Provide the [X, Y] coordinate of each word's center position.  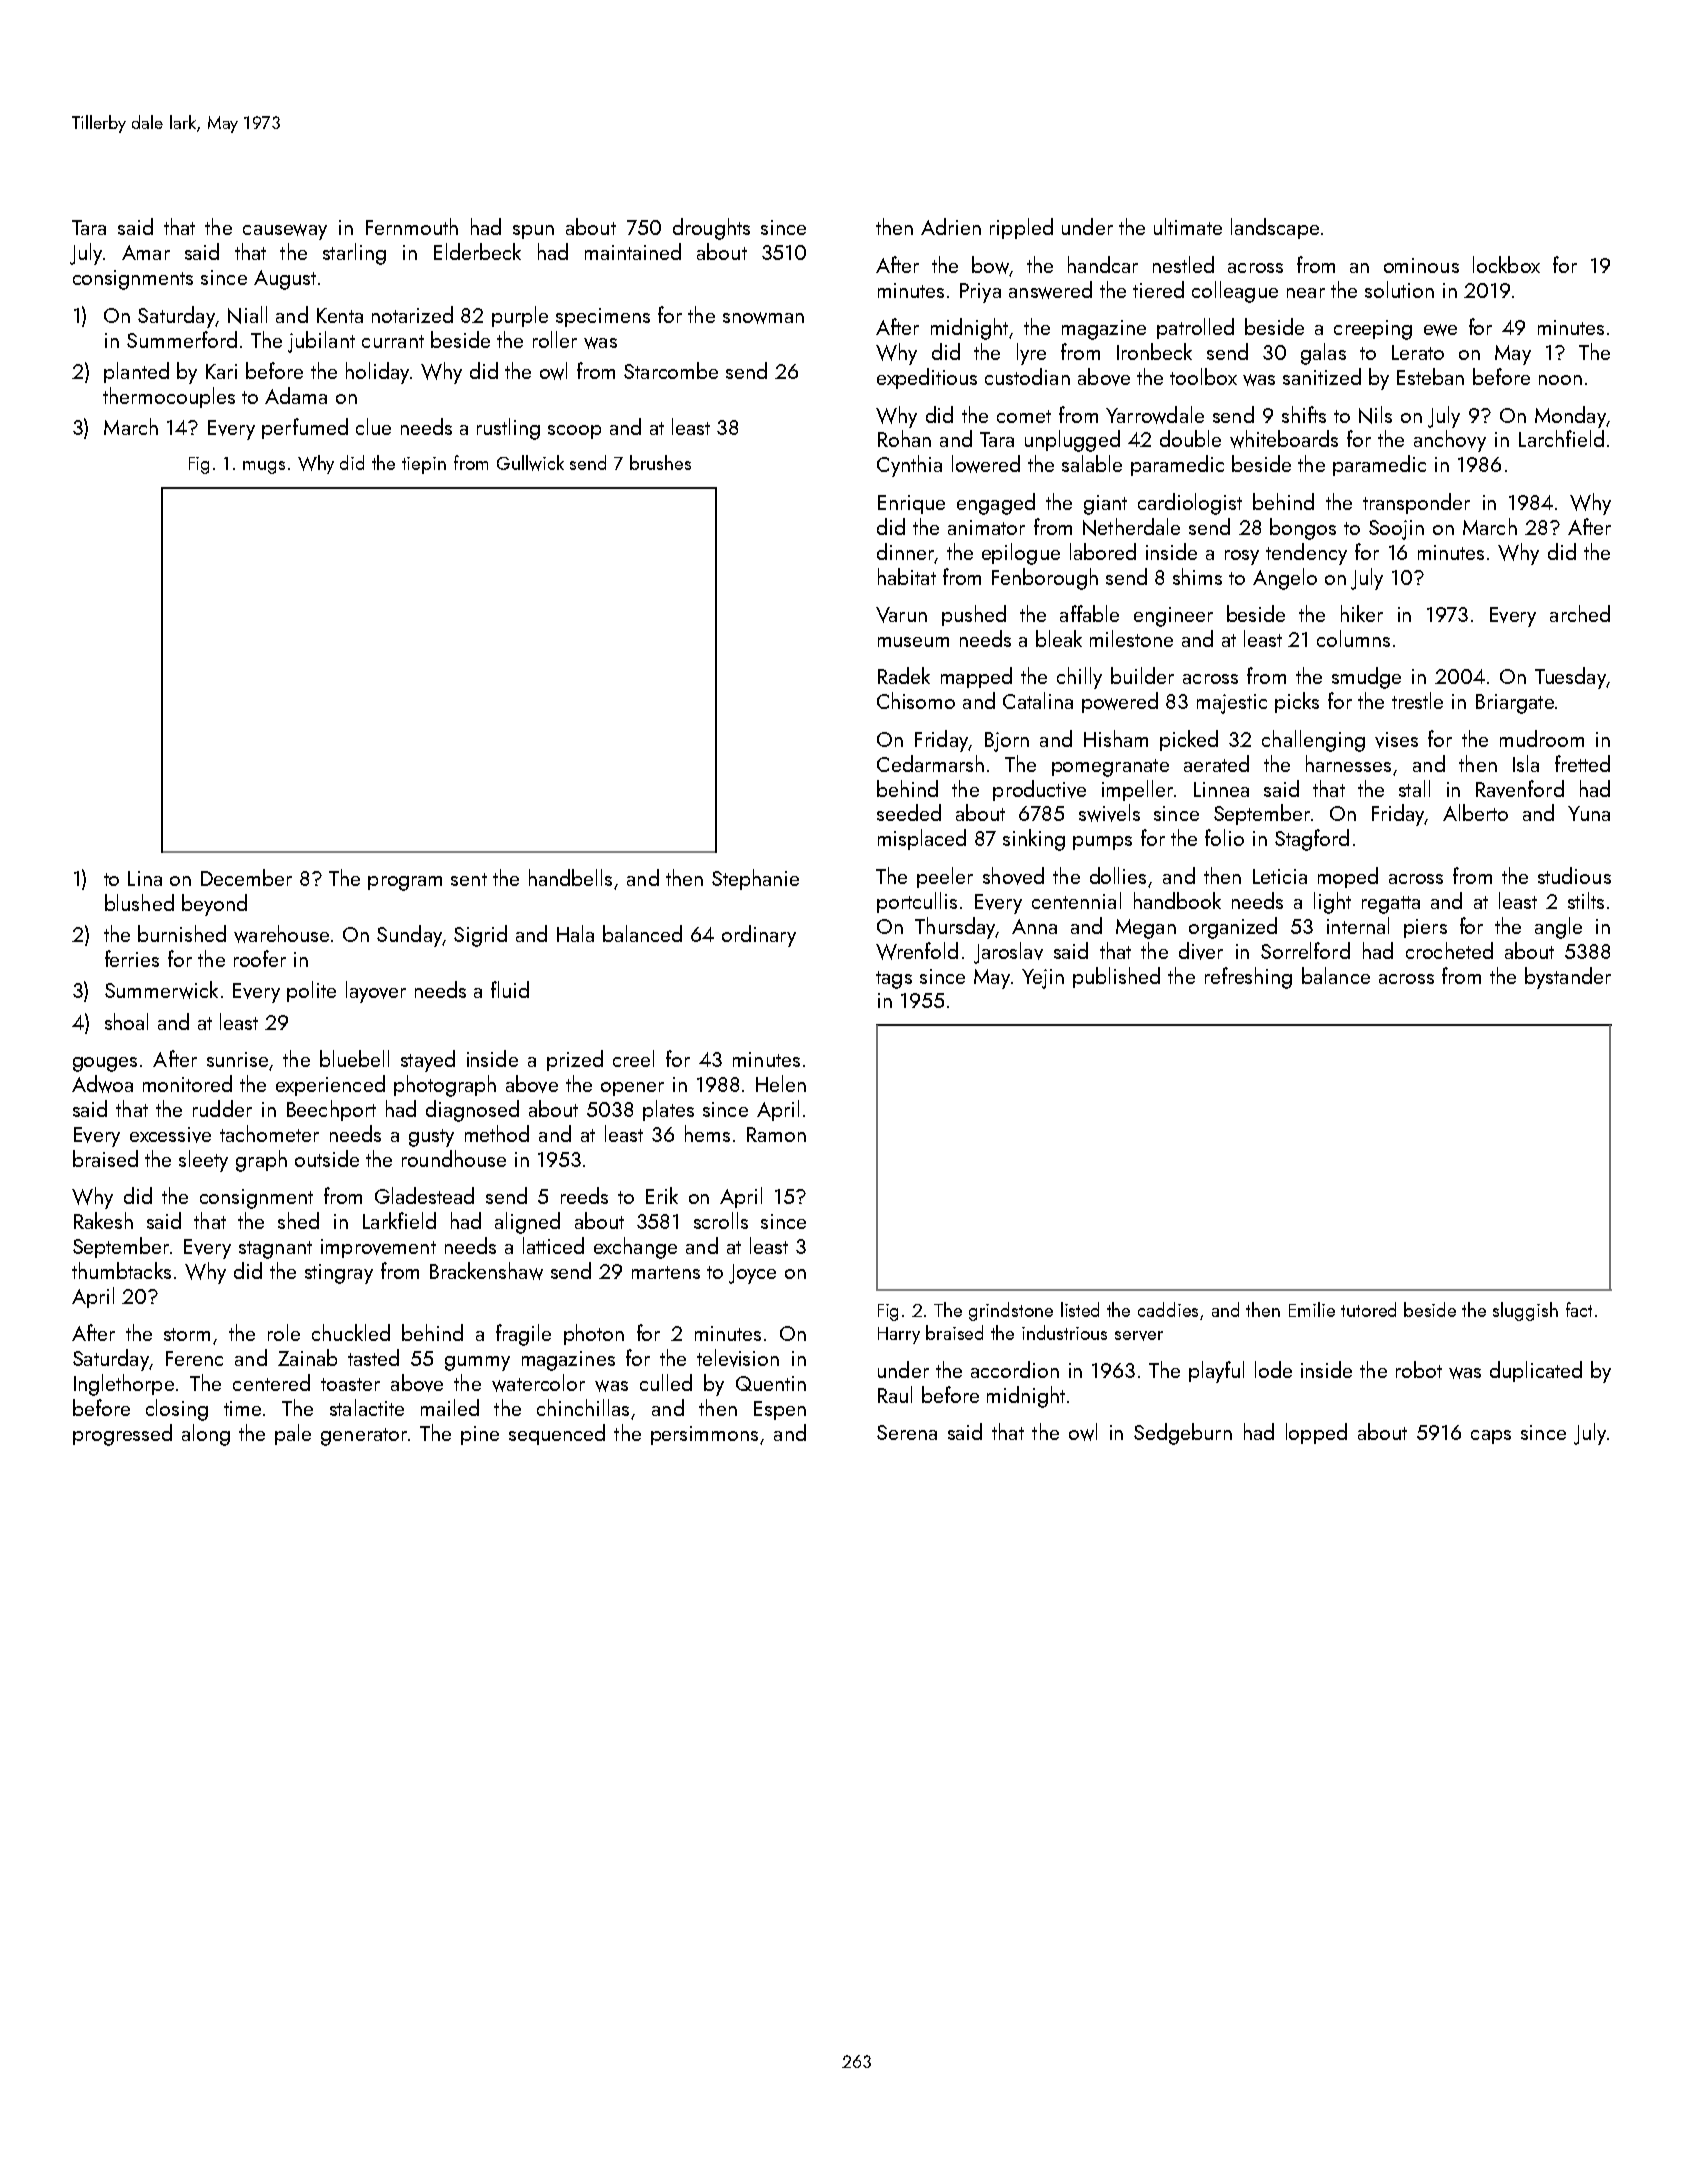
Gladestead [424, 1195]
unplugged [1072, 441]
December [246, 877]
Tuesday [1570, 678]
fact [1579, 1309]
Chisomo [916, 700]
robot [1419, 1369]
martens [666, 1272]
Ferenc [194, 1358]
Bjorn [1007, 742]
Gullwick [530, 463]
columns [1353, 638]
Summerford [182, 339]
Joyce [752, 1274]
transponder [1416, 503]
